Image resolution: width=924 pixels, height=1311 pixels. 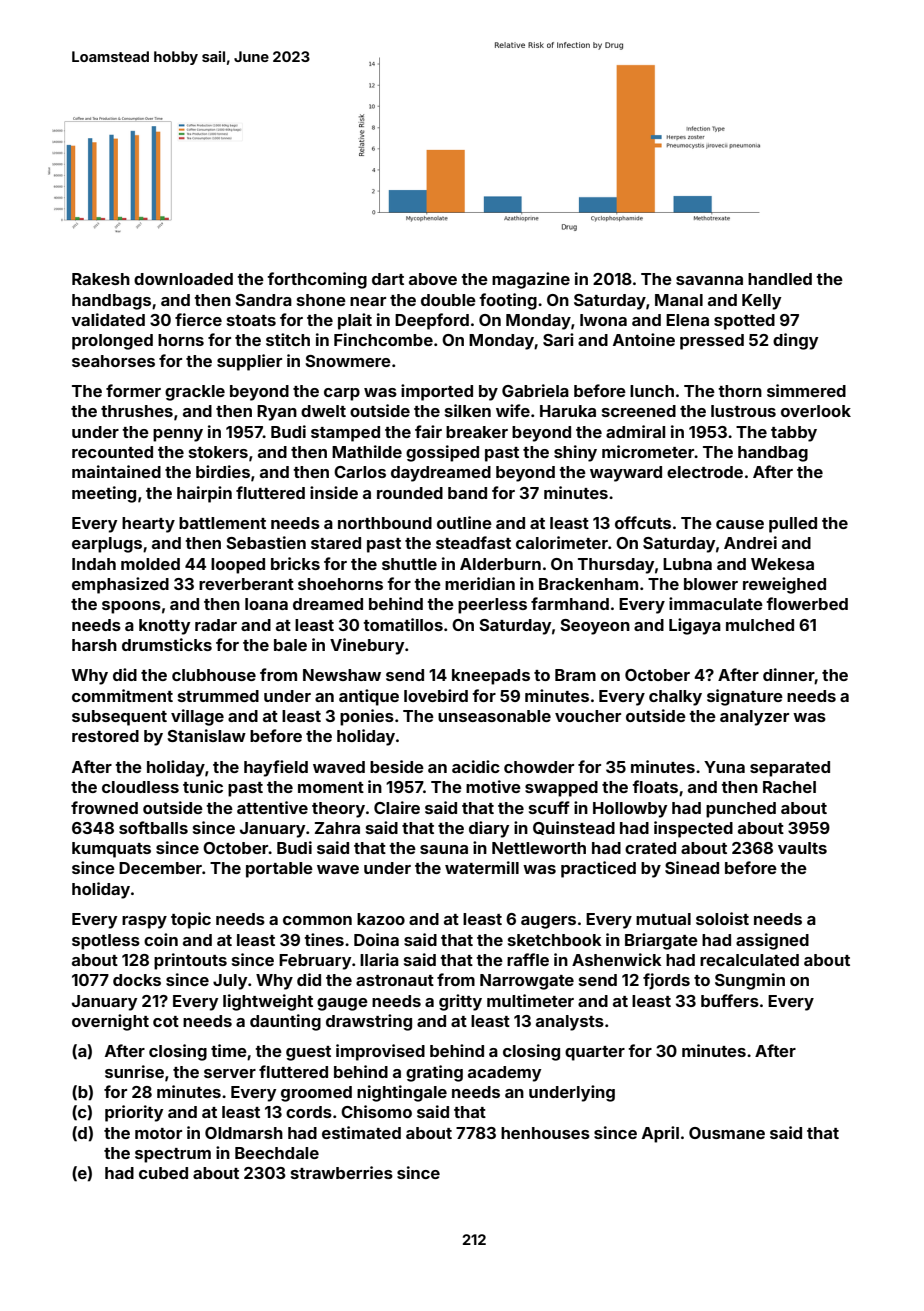 What do you see at coordinates (730, 1000) in the screenshot?
I see `buffers` at bounding box center [730, 1000].
